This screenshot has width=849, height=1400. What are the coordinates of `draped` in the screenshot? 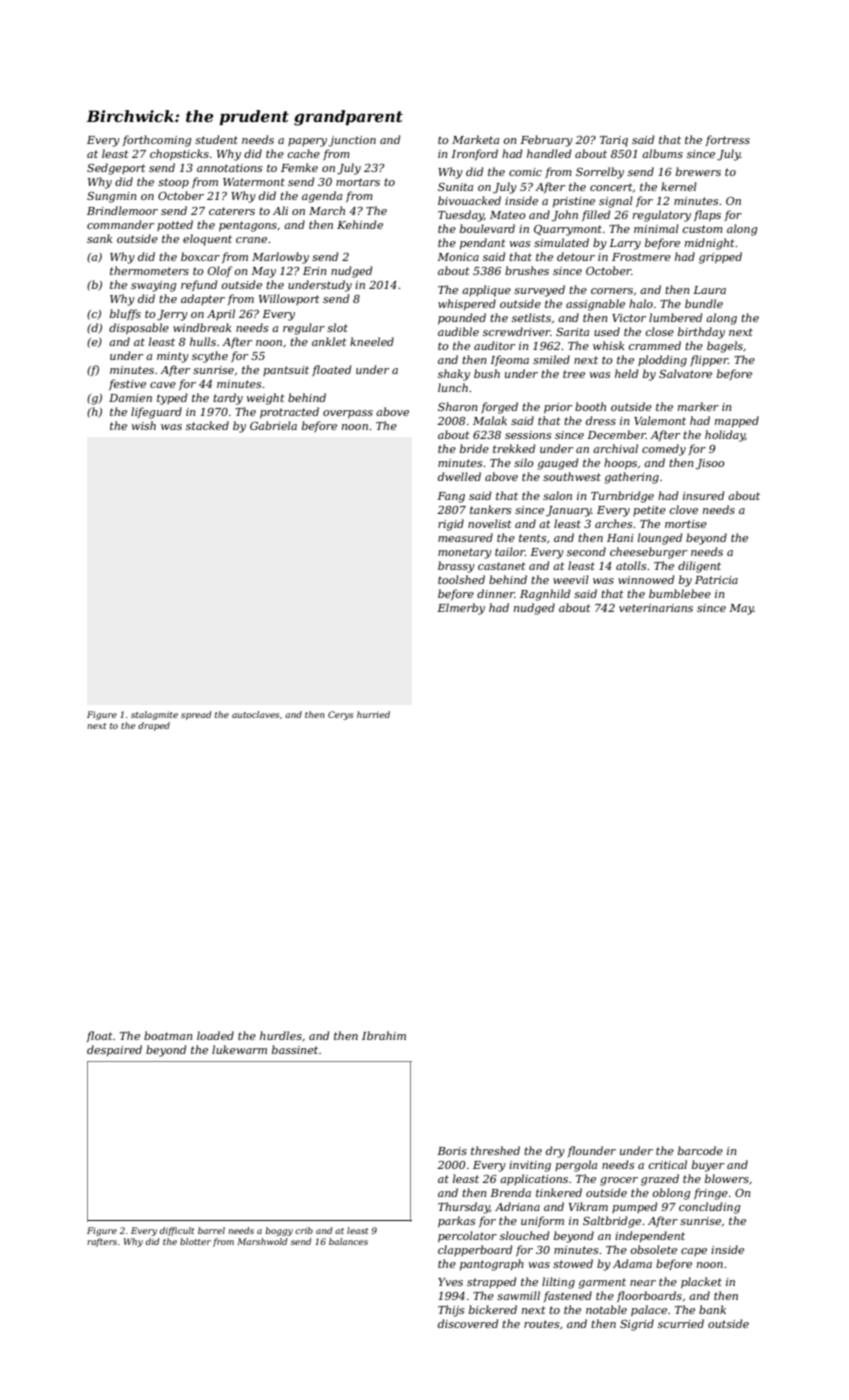 It's located at (154, 726).
